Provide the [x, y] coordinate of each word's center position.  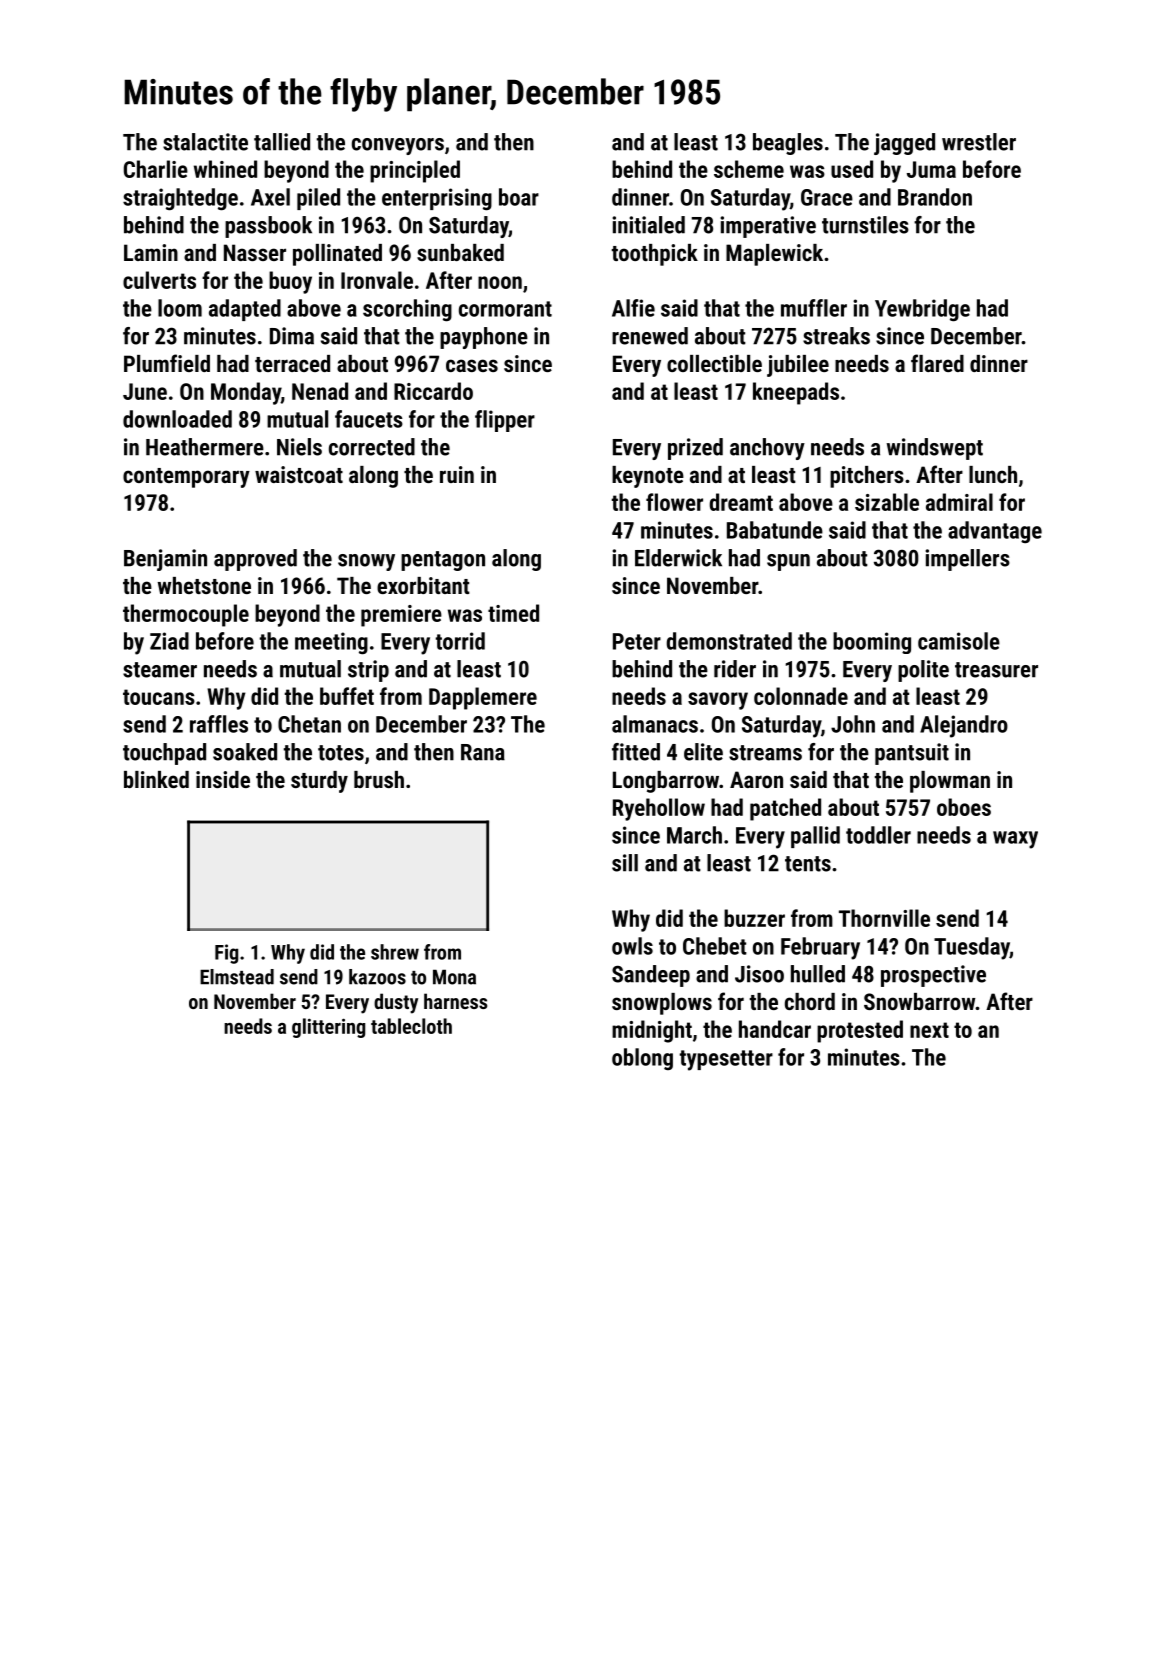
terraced [292, 363]
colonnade [801, 696]
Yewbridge [922, 310]
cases [472, 365]
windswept [935, 449]
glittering [328, 1028]
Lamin [151, 252]
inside [223, 779]
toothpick [655, 255]
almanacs [655, 724]
